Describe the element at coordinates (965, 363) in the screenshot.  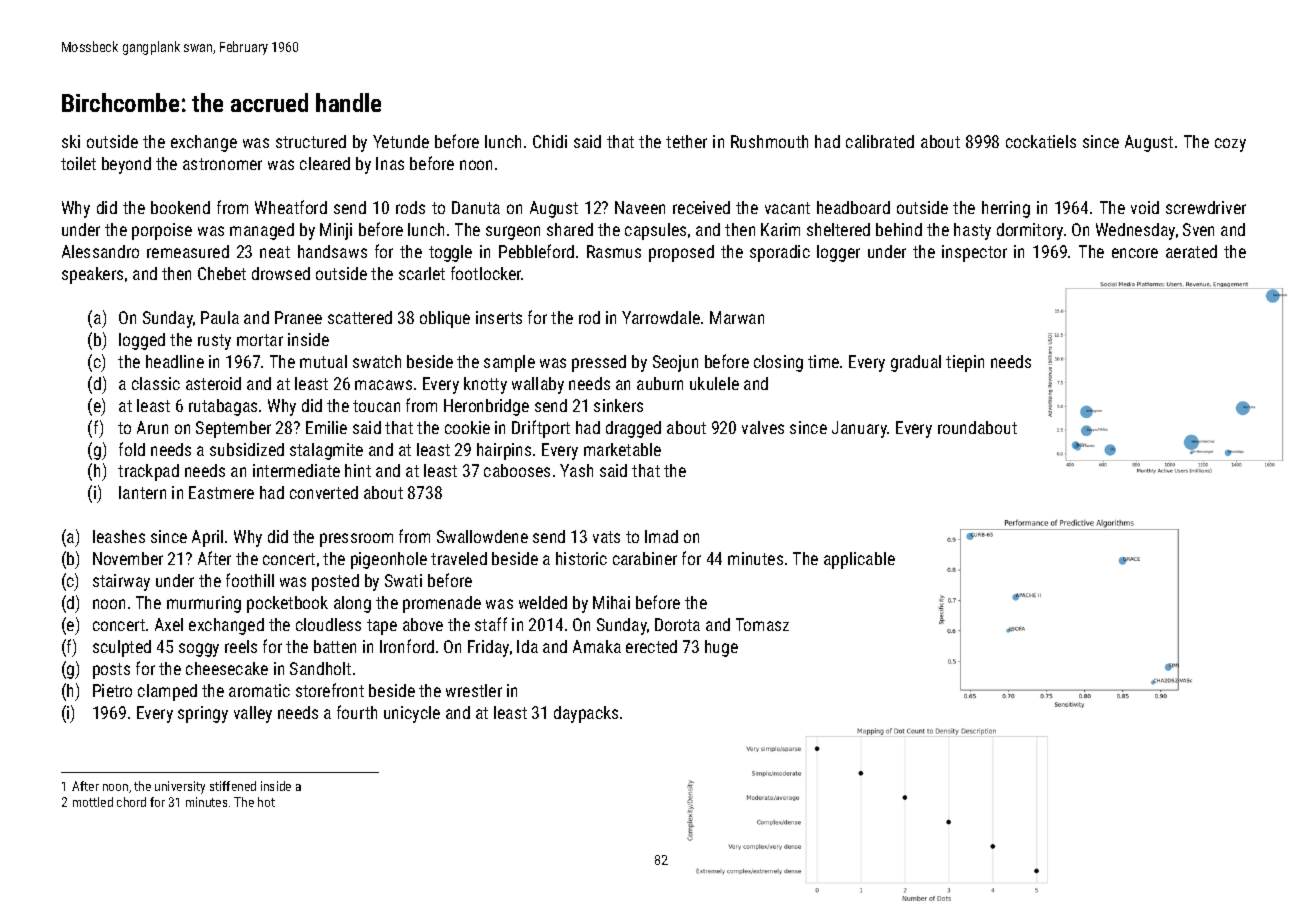
I see `tiepin` at that location.
